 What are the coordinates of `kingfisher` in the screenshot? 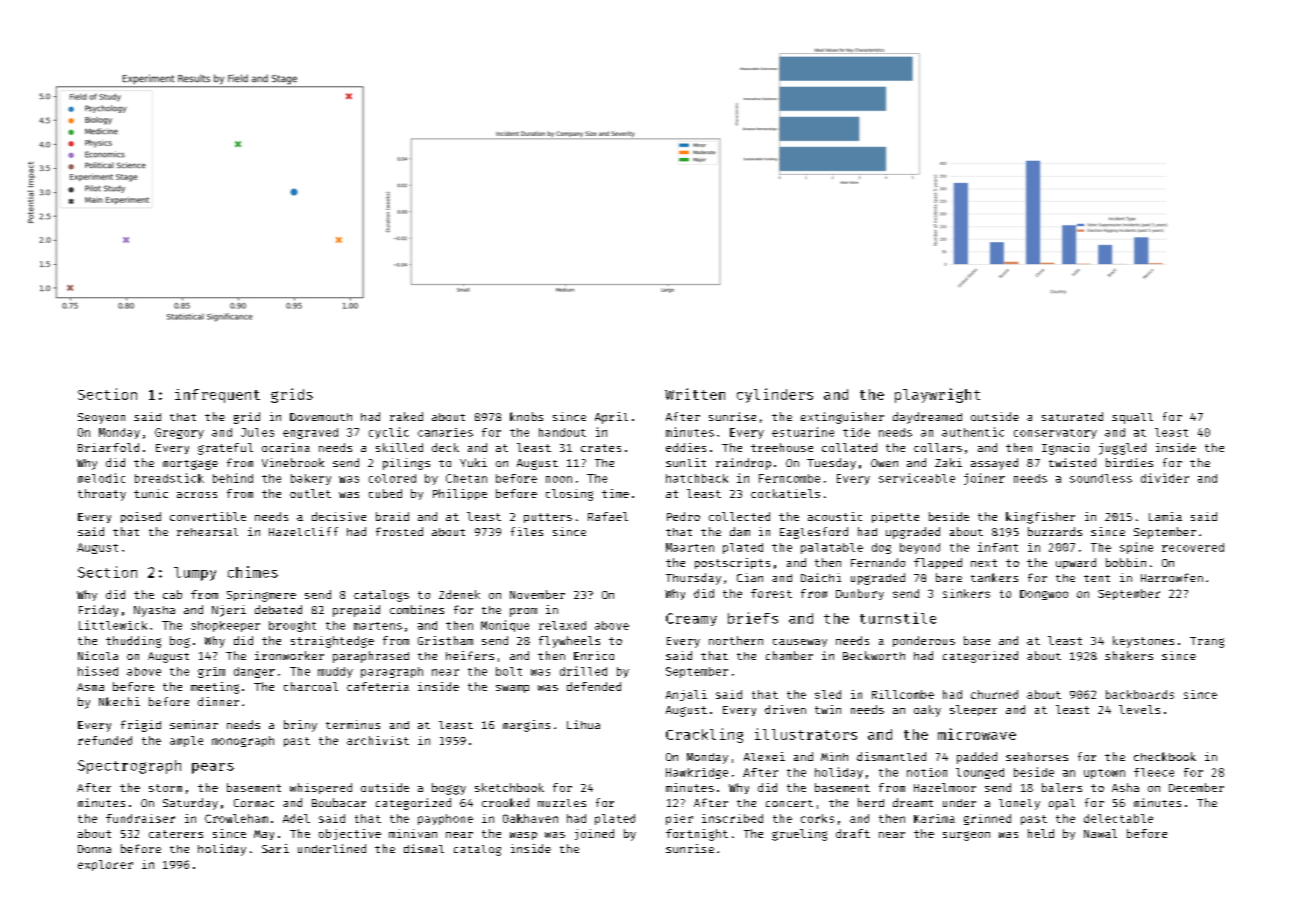 It's located at (1040, 518).
